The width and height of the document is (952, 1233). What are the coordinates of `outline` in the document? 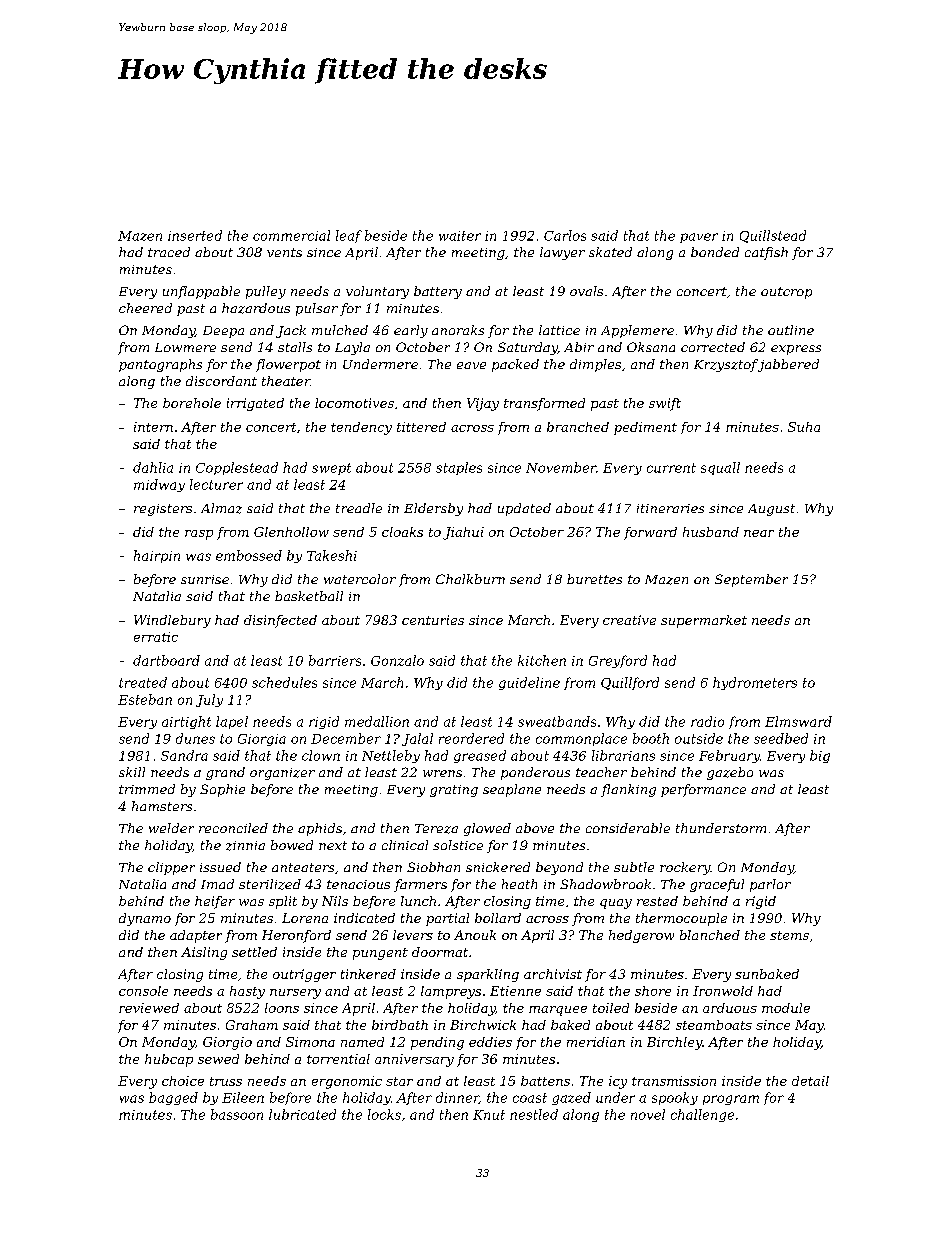 It's located at (791, 330).
